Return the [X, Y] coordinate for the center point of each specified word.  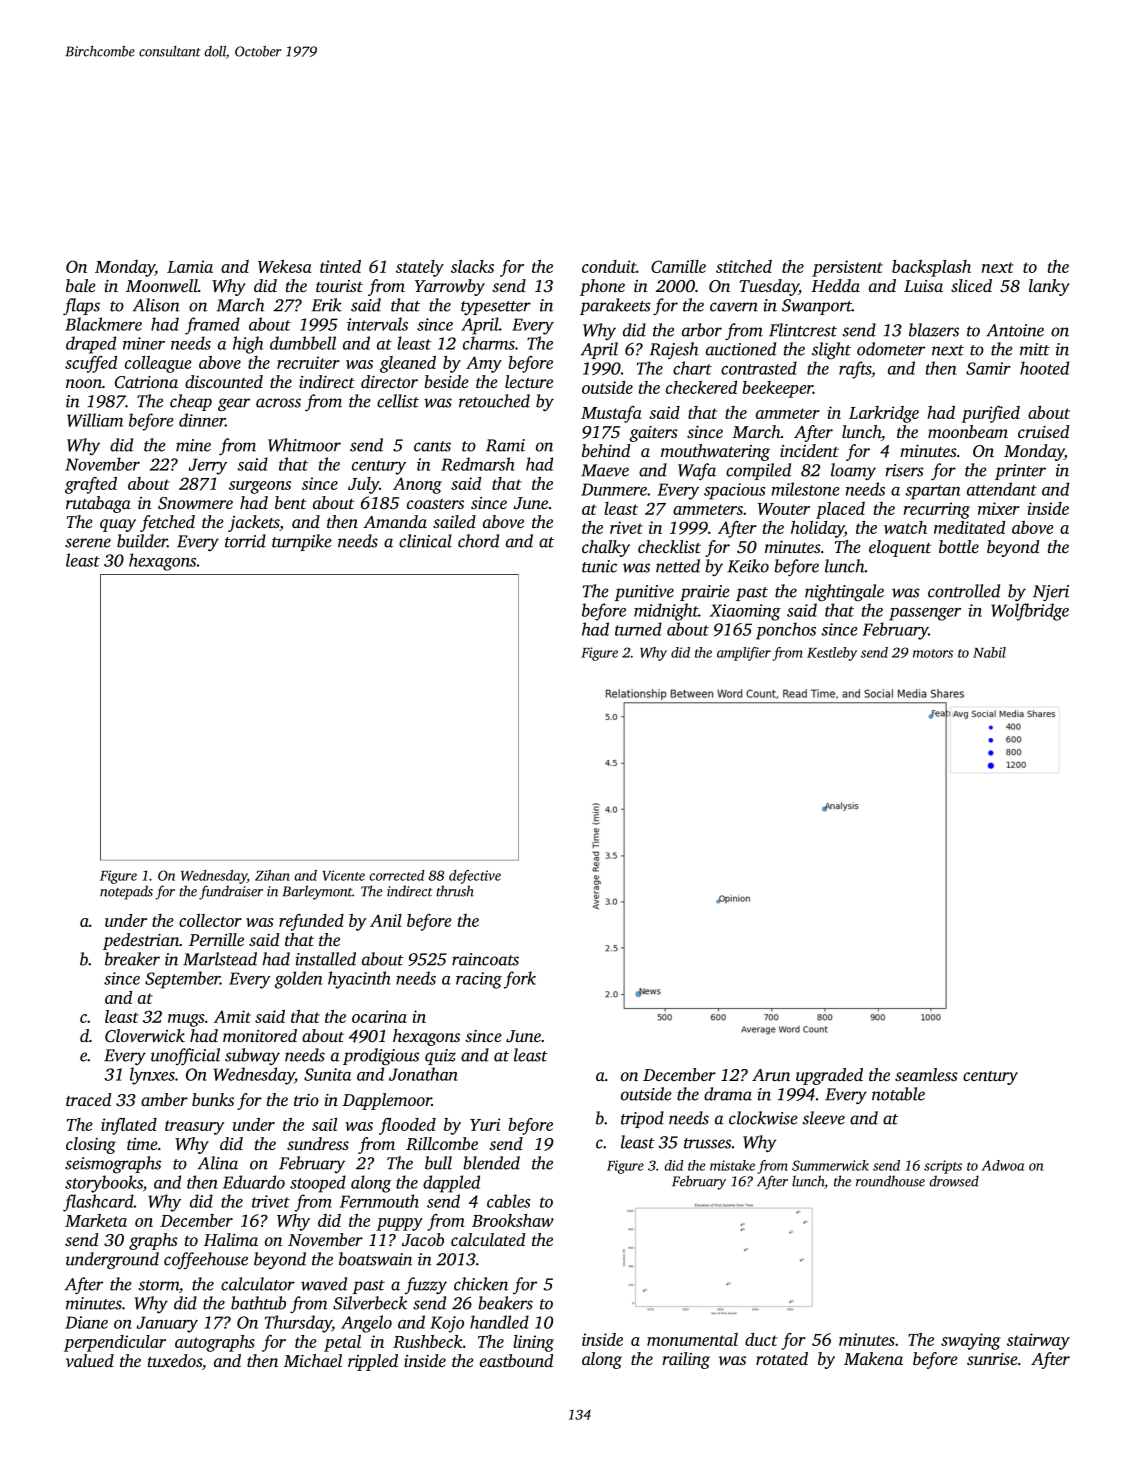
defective [475, 877]
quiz [440, 1057]
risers [904, 470]
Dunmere [614, 489]
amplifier [744, 654]
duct [761, 1339]
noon [84, 383]
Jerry [208, 466]
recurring [936, 510]
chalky [606, 548]
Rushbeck [427, 1341]
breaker [132, 959]
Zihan [272, 875]
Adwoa [1002, 1165]
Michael [313, 1360]
